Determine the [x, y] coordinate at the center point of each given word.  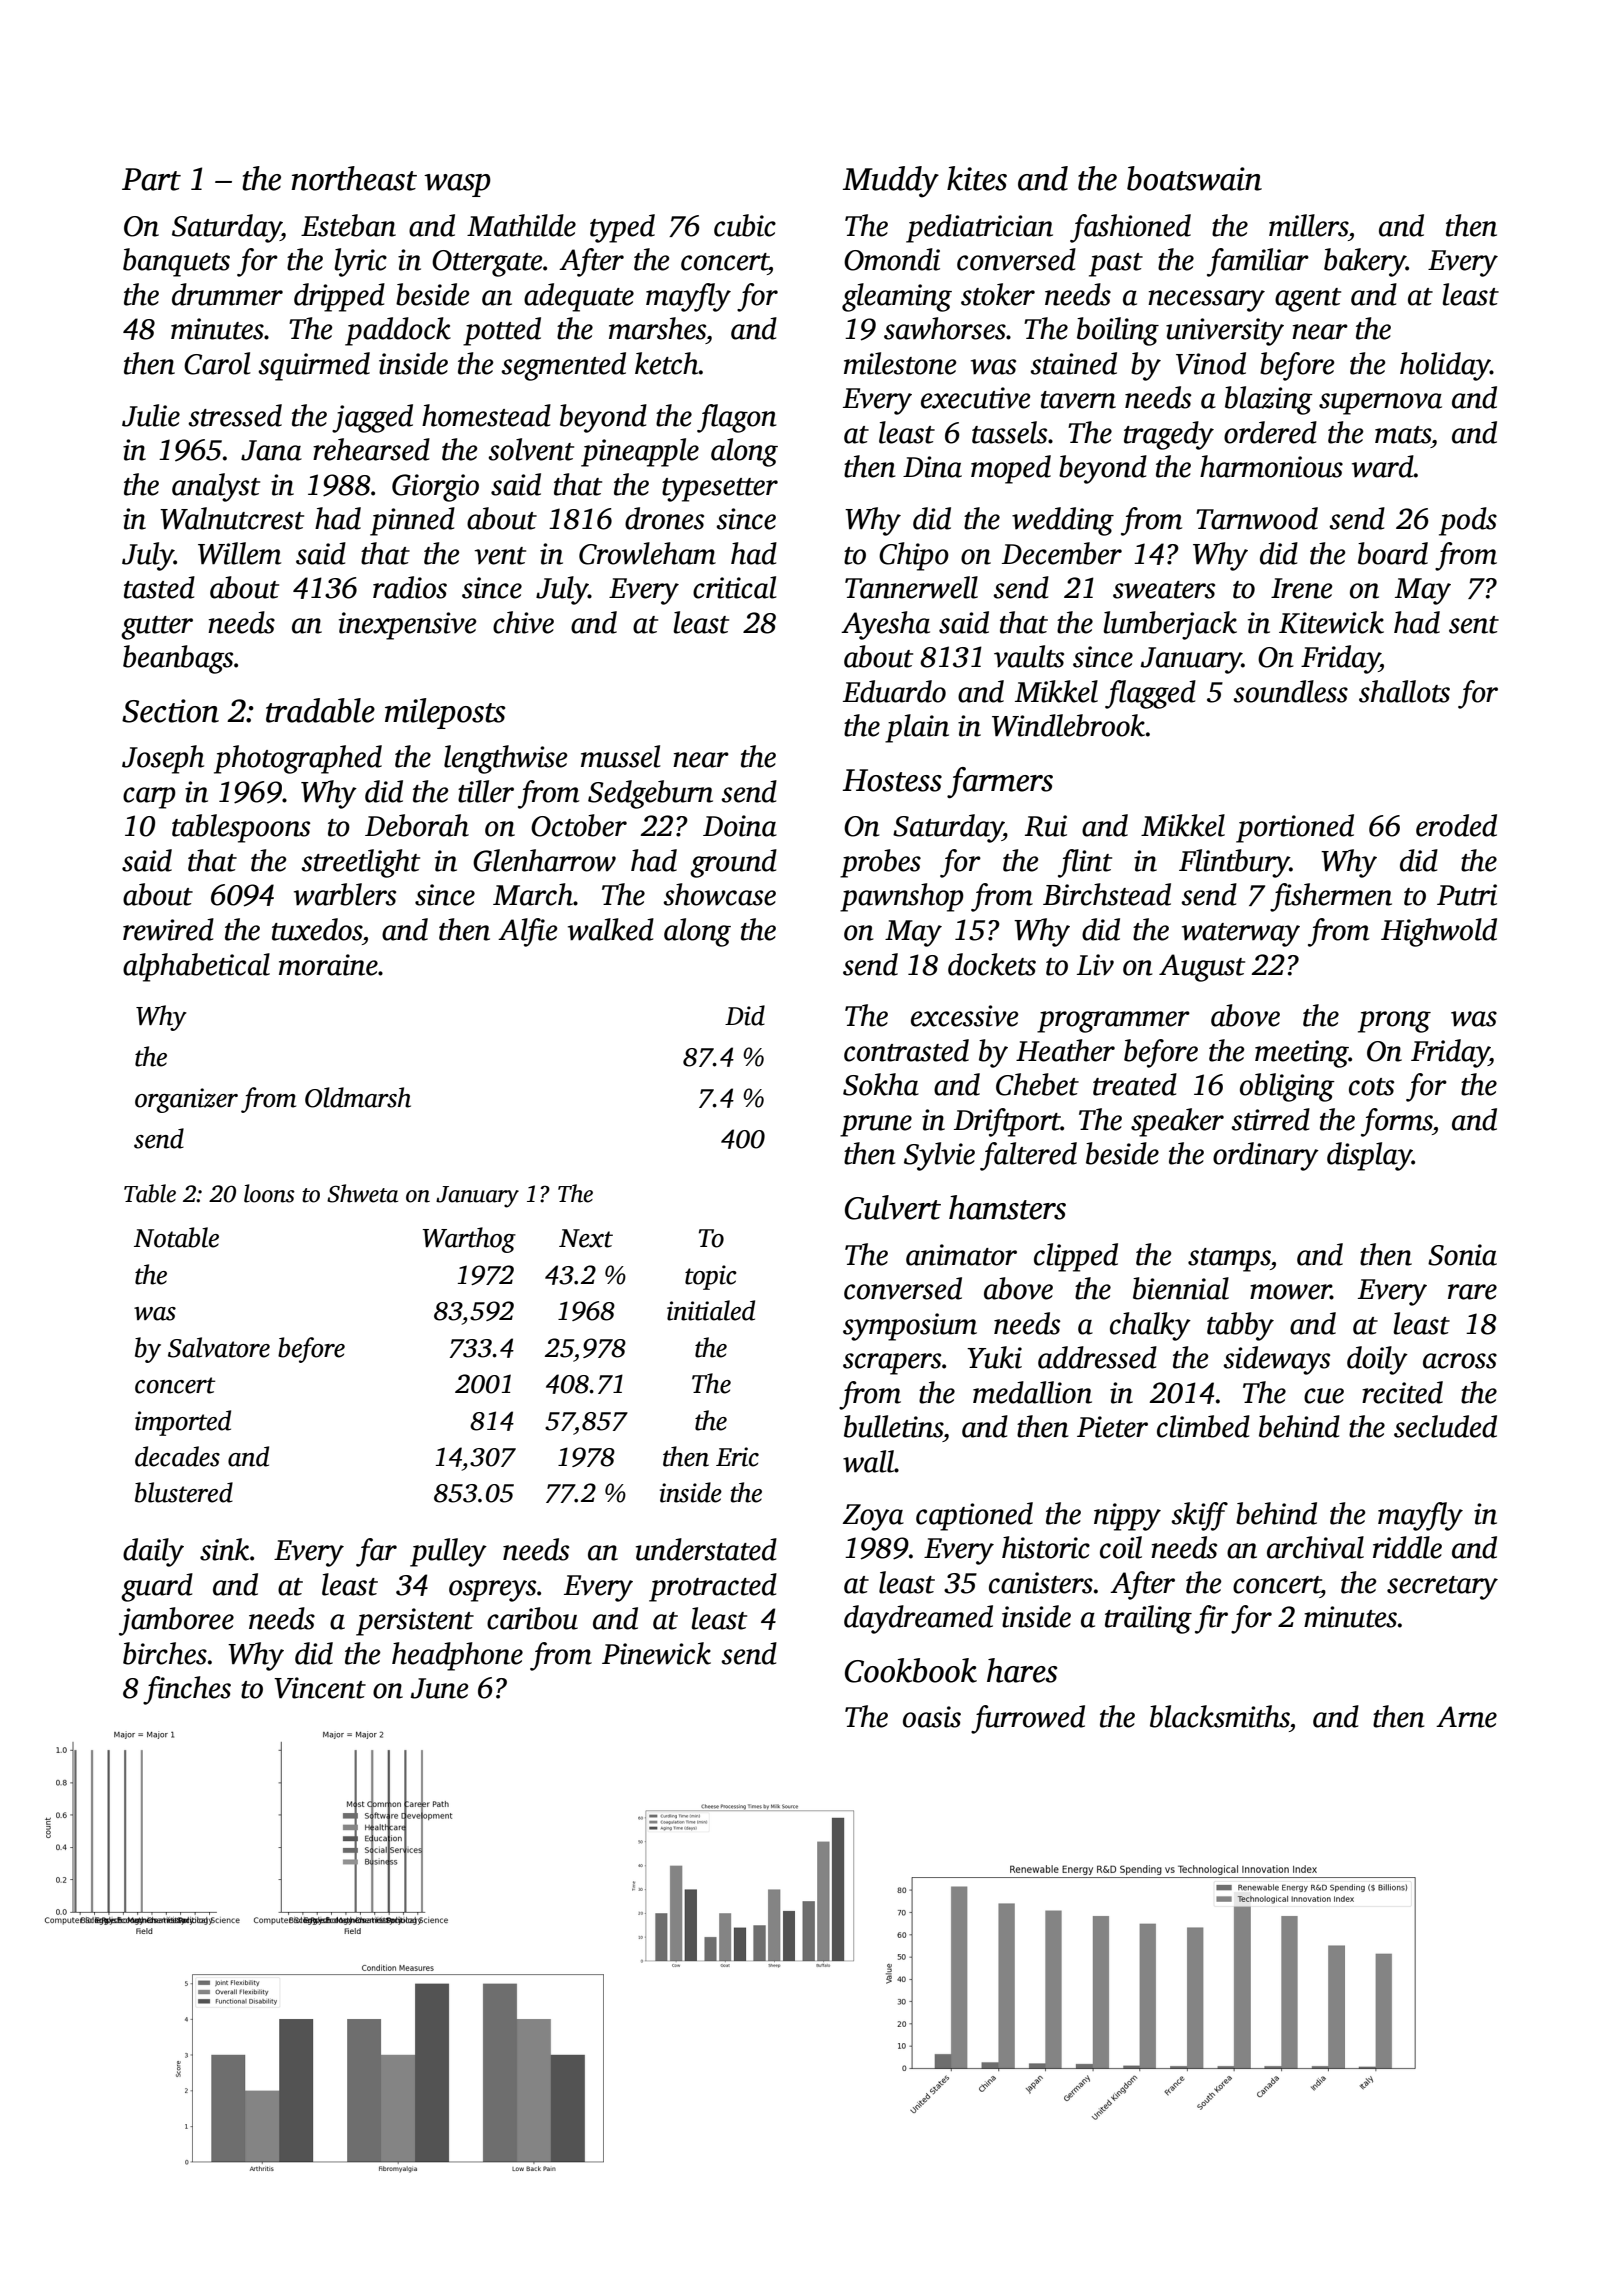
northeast [354, 178]
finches [187, 1690]
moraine [328, 965]
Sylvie [939, 1156]
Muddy [891, 182]
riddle [1407, 1547]
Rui [1046, 826]
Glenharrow [544, 860]
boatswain [1194, 178]
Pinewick [656, 1653]
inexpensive [408, 626]
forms [1396, 1122]
